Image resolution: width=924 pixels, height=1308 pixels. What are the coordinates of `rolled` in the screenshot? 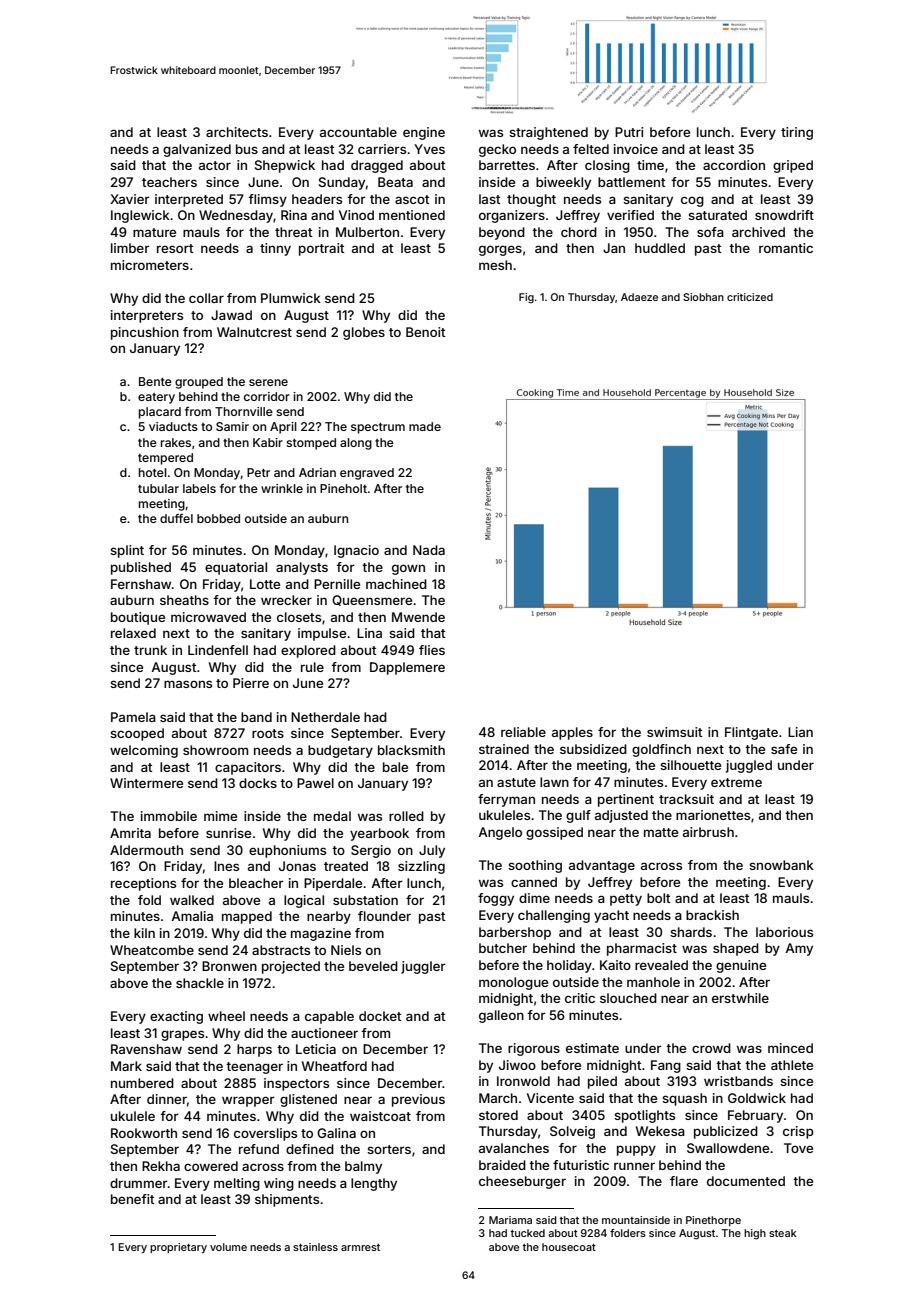 It's located at (406, 816).
